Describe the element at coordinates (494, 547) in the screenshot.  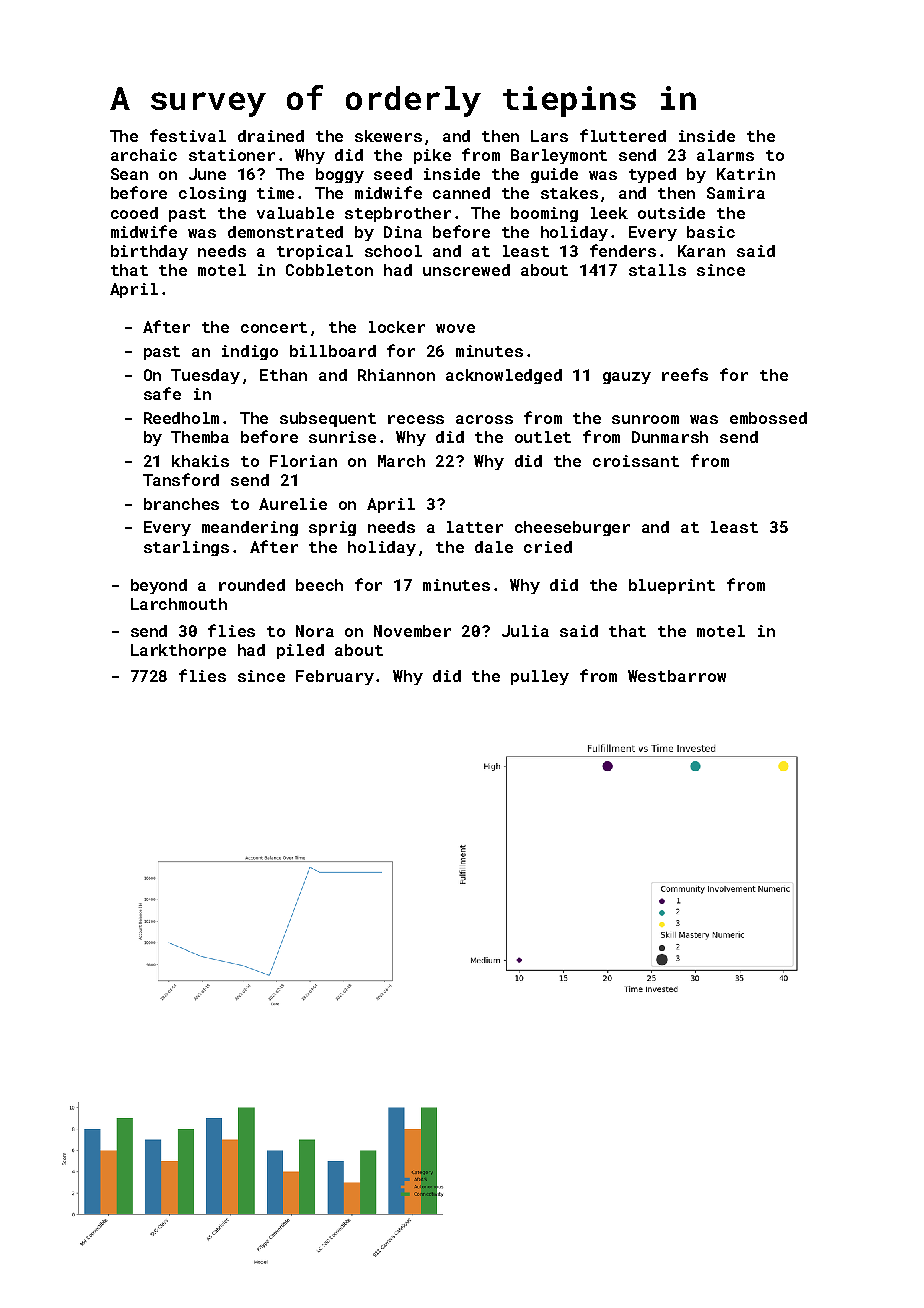
I see `dale` at that location.
